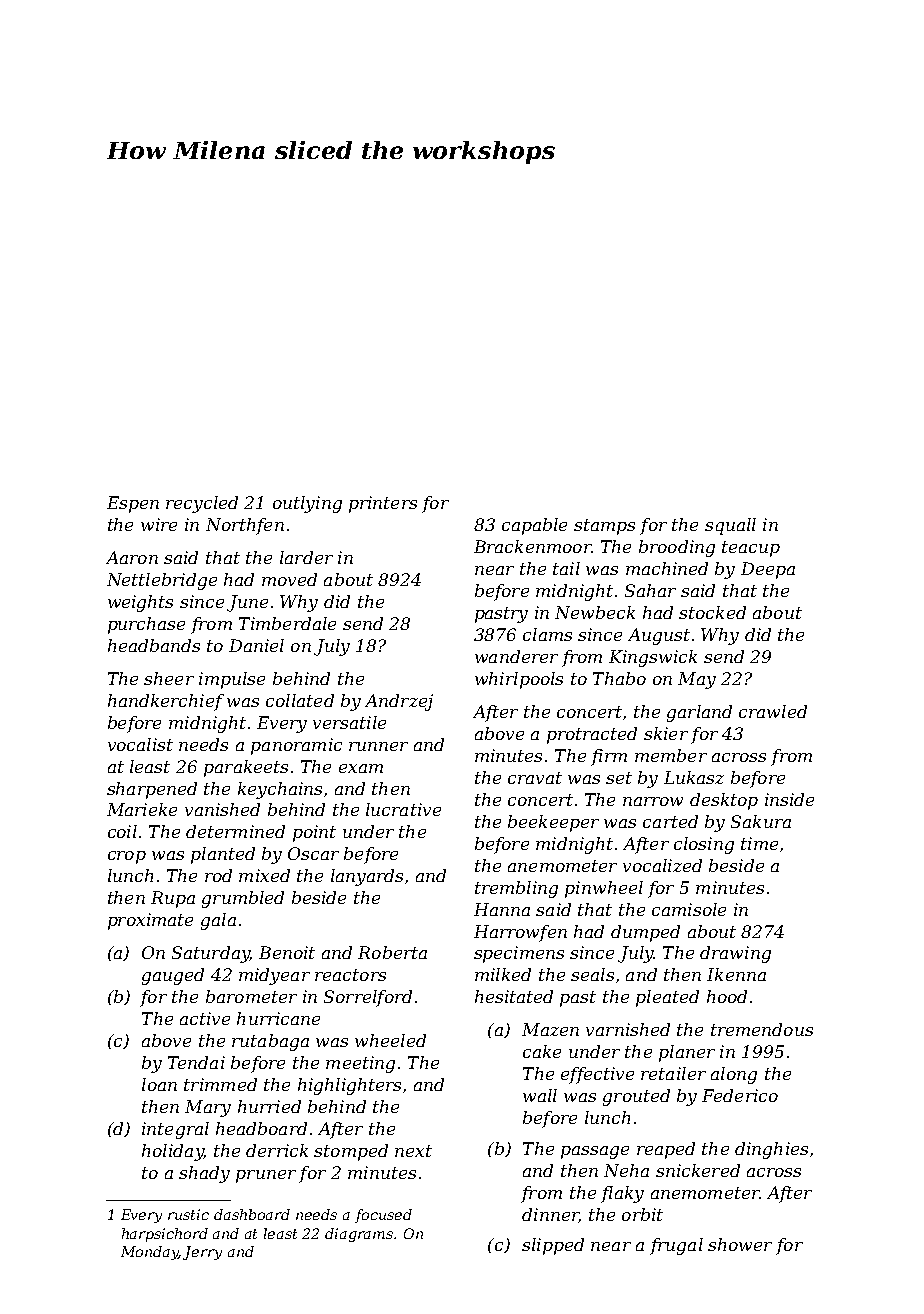 This image has height=1314, width=924. I want to click on Oscar, so click(313, 853).
